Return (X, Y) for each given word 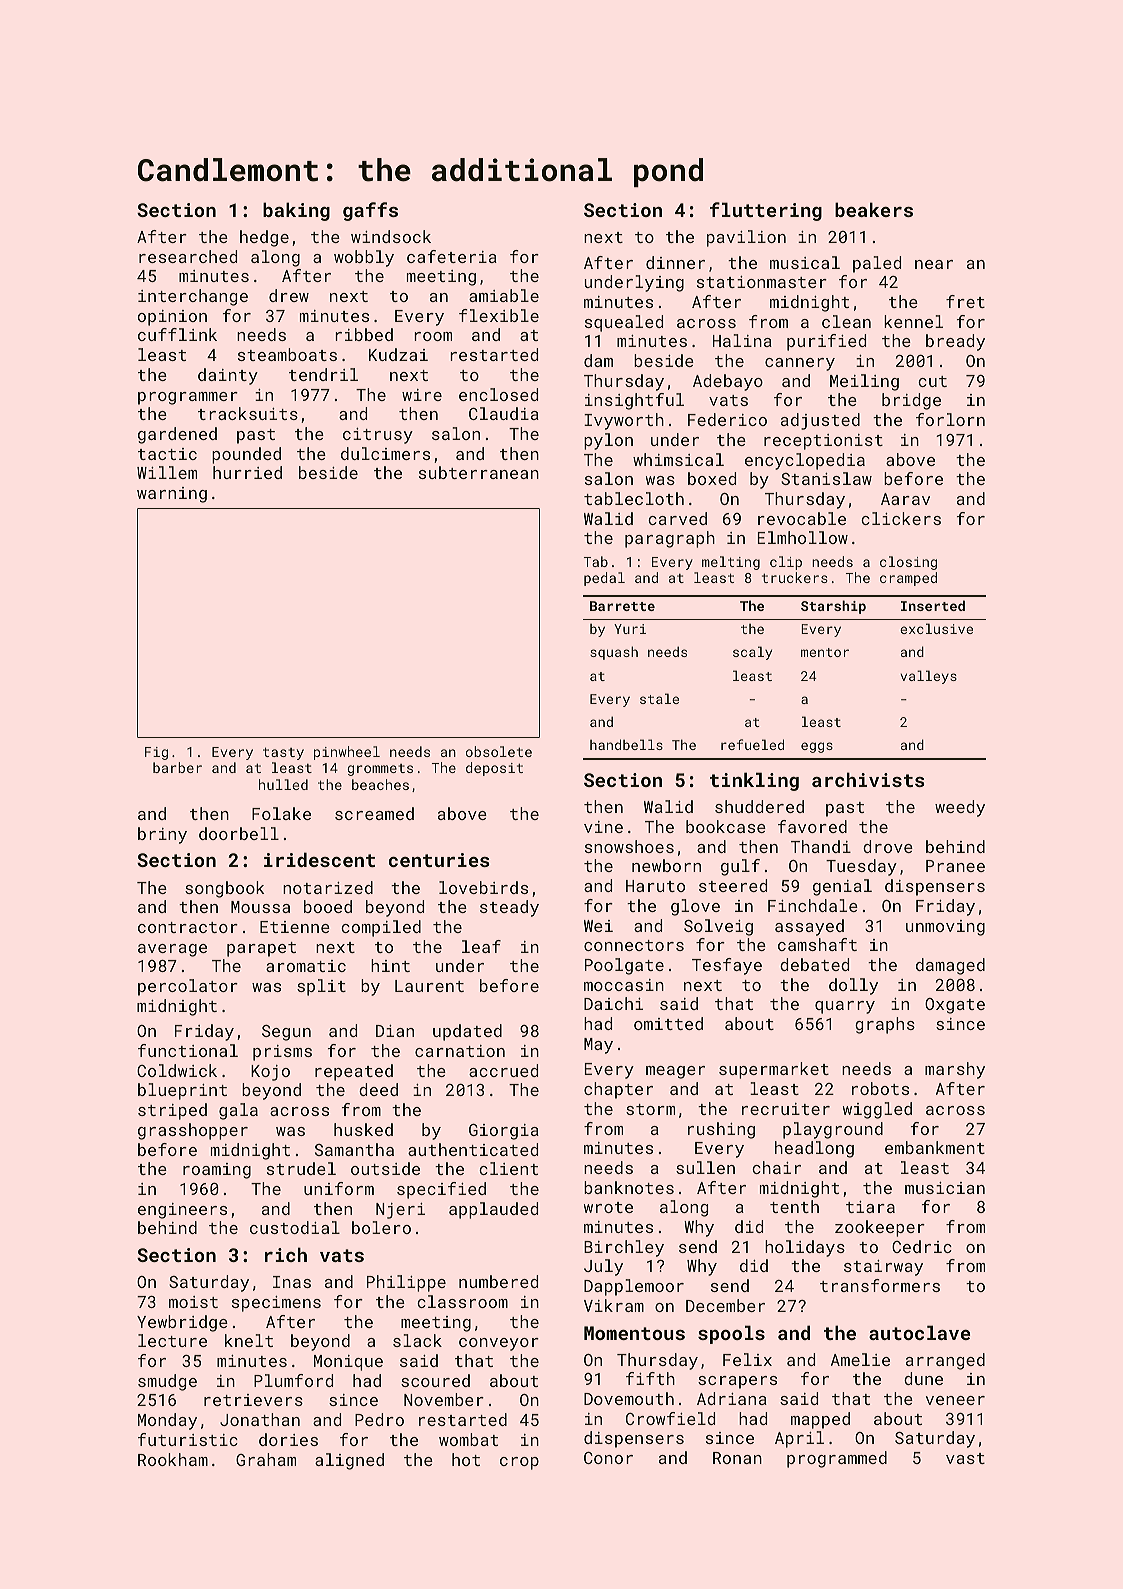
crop (519, 1463)
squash (614, 653)
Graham (266, 1459)
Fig (156, 753)
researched (188, 256)
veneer (955, 1400)
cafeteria (452, 256)
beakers (874, 209)
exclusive (936, 628)
